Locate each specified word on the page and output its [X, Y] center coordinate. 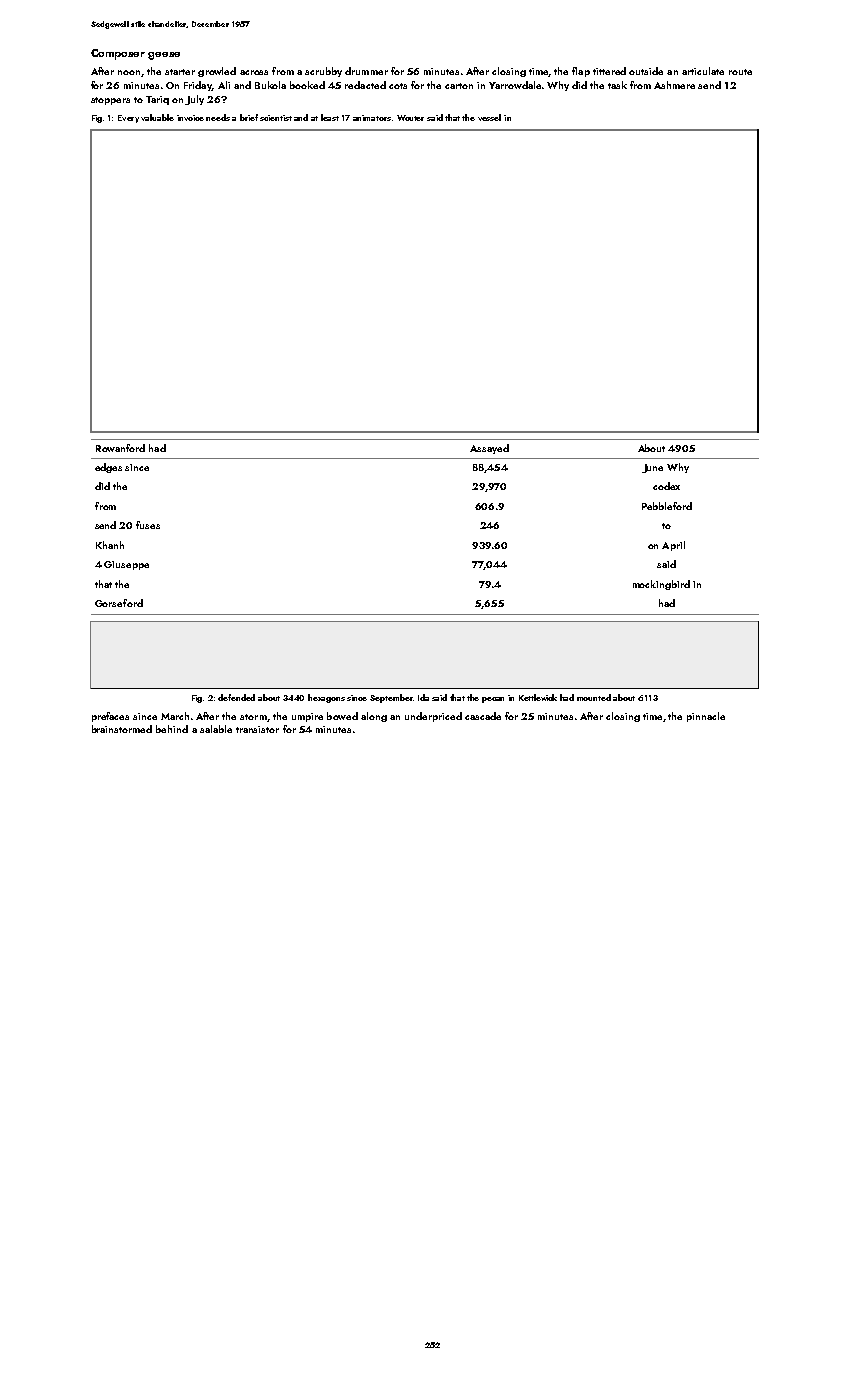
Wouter [410, 118]
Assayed [489, 449]
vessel [489, 117]
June [652, 468]
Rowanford [120, 448]
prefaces [110, 717]
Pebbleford [667, 506]
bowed [342, 716]
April [673, 546]
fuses [148, 525]
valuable [157, 117]
